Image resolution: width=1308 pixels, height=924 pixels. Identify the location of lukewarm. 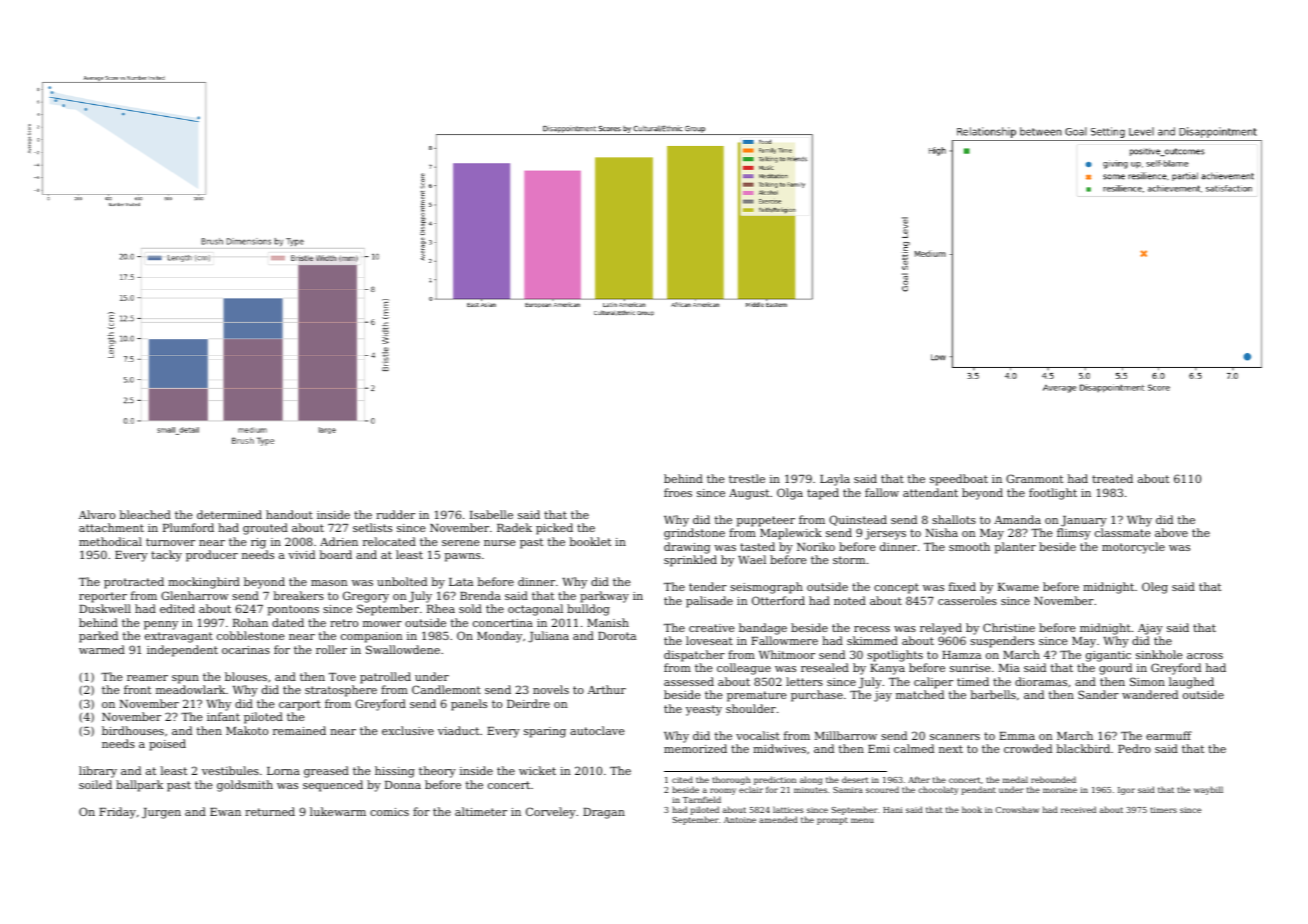
(338, 811).
